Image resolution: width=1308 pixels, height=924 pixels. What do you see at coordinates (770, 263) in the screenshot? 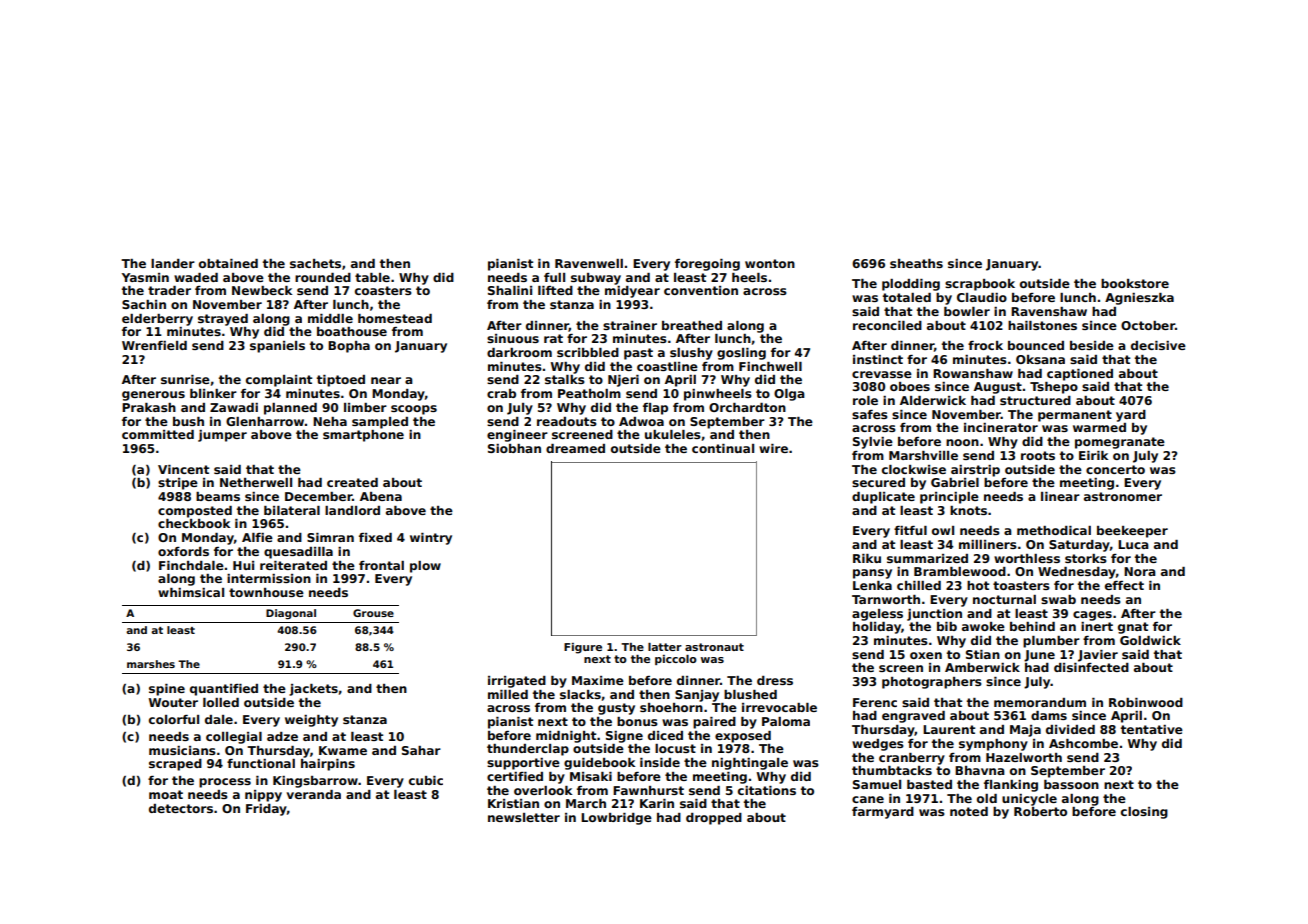
I see `wonton` at bounding box center [770, 263].
